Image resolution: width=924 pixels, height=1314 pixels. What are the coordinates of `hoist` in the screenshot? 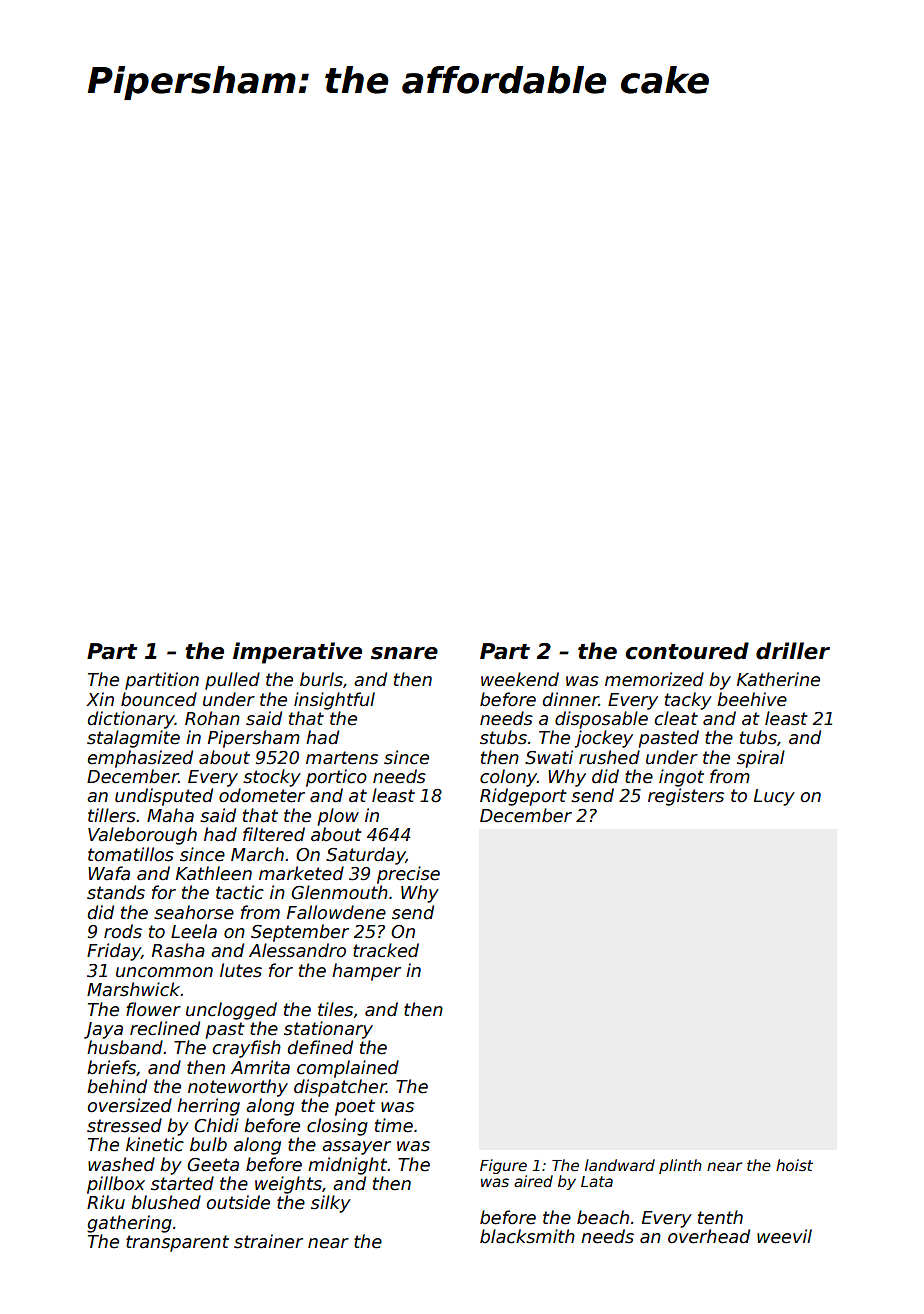 It's located at (794, 1165).
